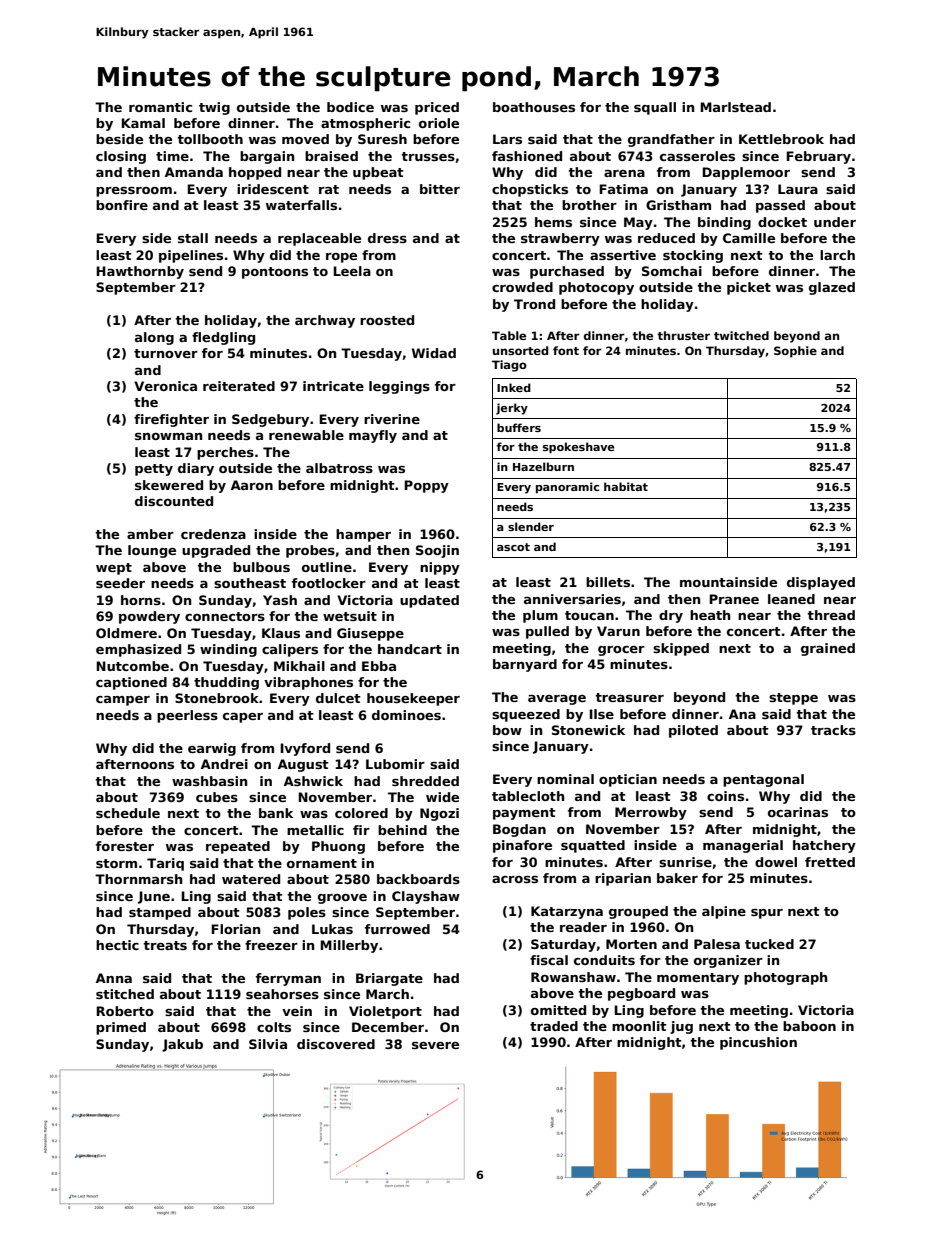  Describe the element at coordinates (182, 1045) in the page. I see `Jakub` at that location.
